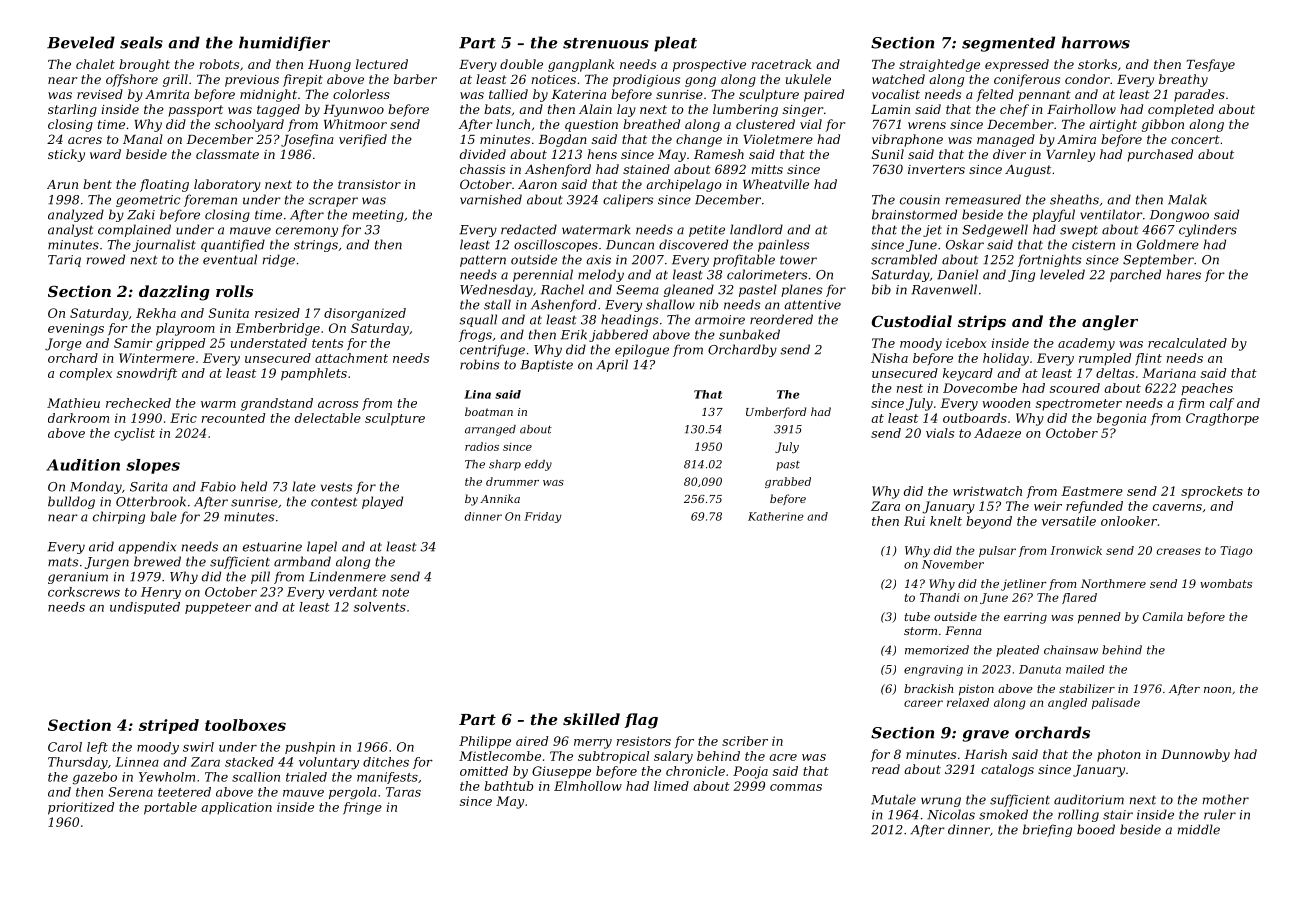 The width and height of the screenshot is (1308, 924). What do you see at coordinates (380, 607) in the screenshot?
I see `solvents` at bounding box center [380, 607].
